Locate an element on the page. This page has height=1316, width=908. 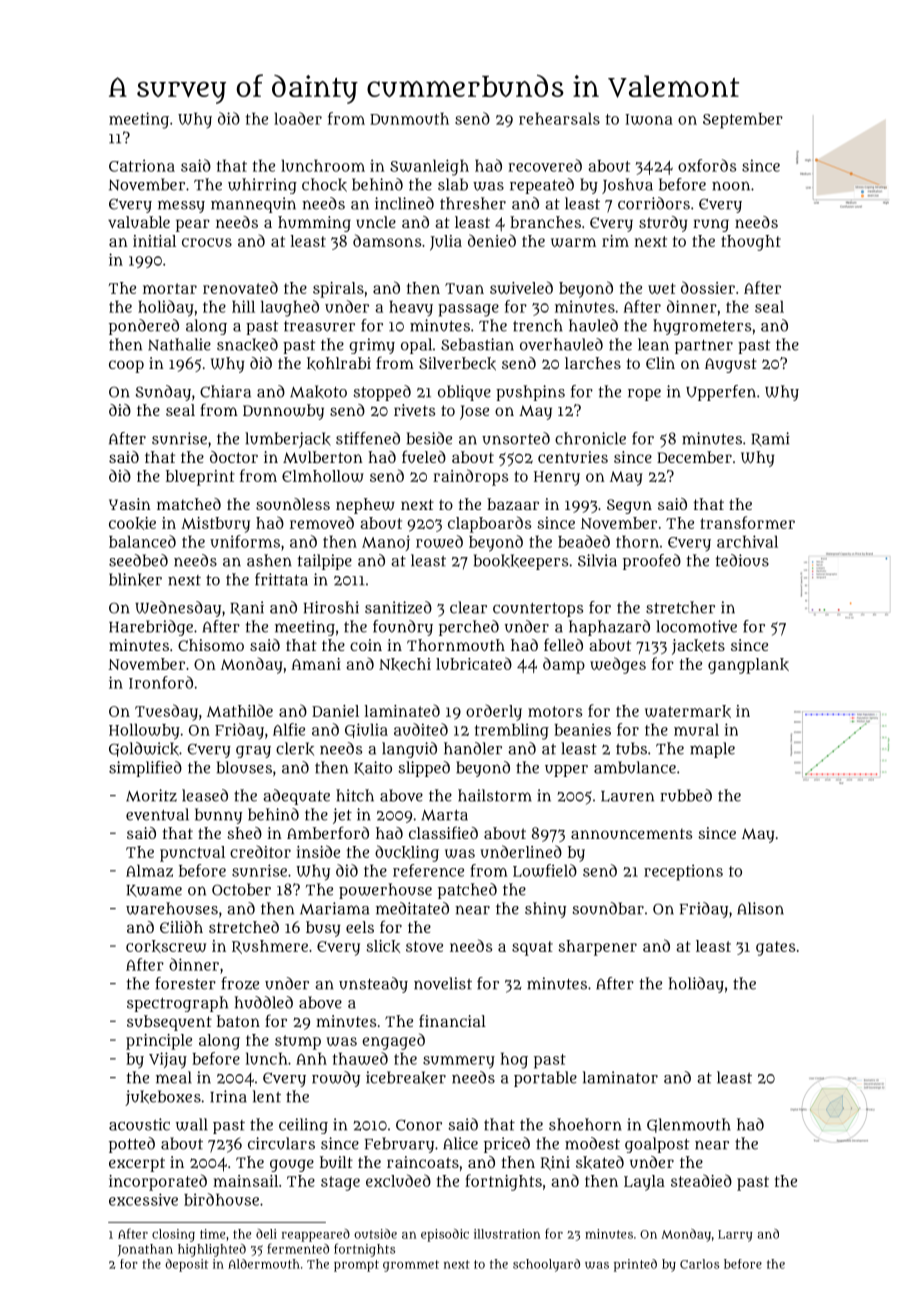
grommet is located at coordinates (411, 1266).
